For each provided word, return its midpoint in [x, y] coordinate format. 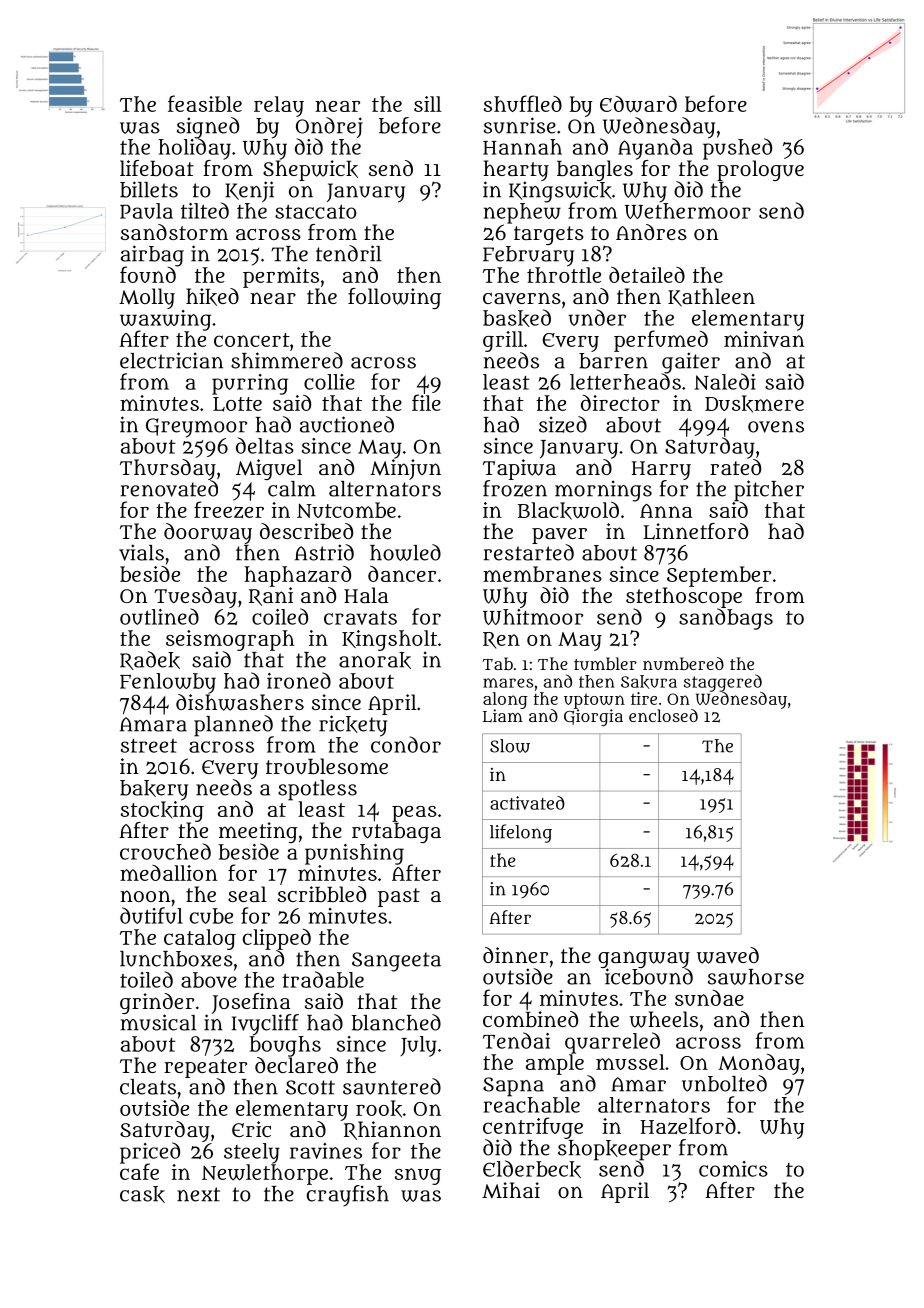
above [209, 980]
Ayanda [655, 149]
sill [428, 104]
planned [233, 725]
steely [252, 1153]
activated [527, 803]
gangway [644, 959]
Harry [661, 470]
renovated [169, 488]
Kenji [249, 191]
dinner [515, 955]
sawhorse [756, 977]
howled [405, 552]
